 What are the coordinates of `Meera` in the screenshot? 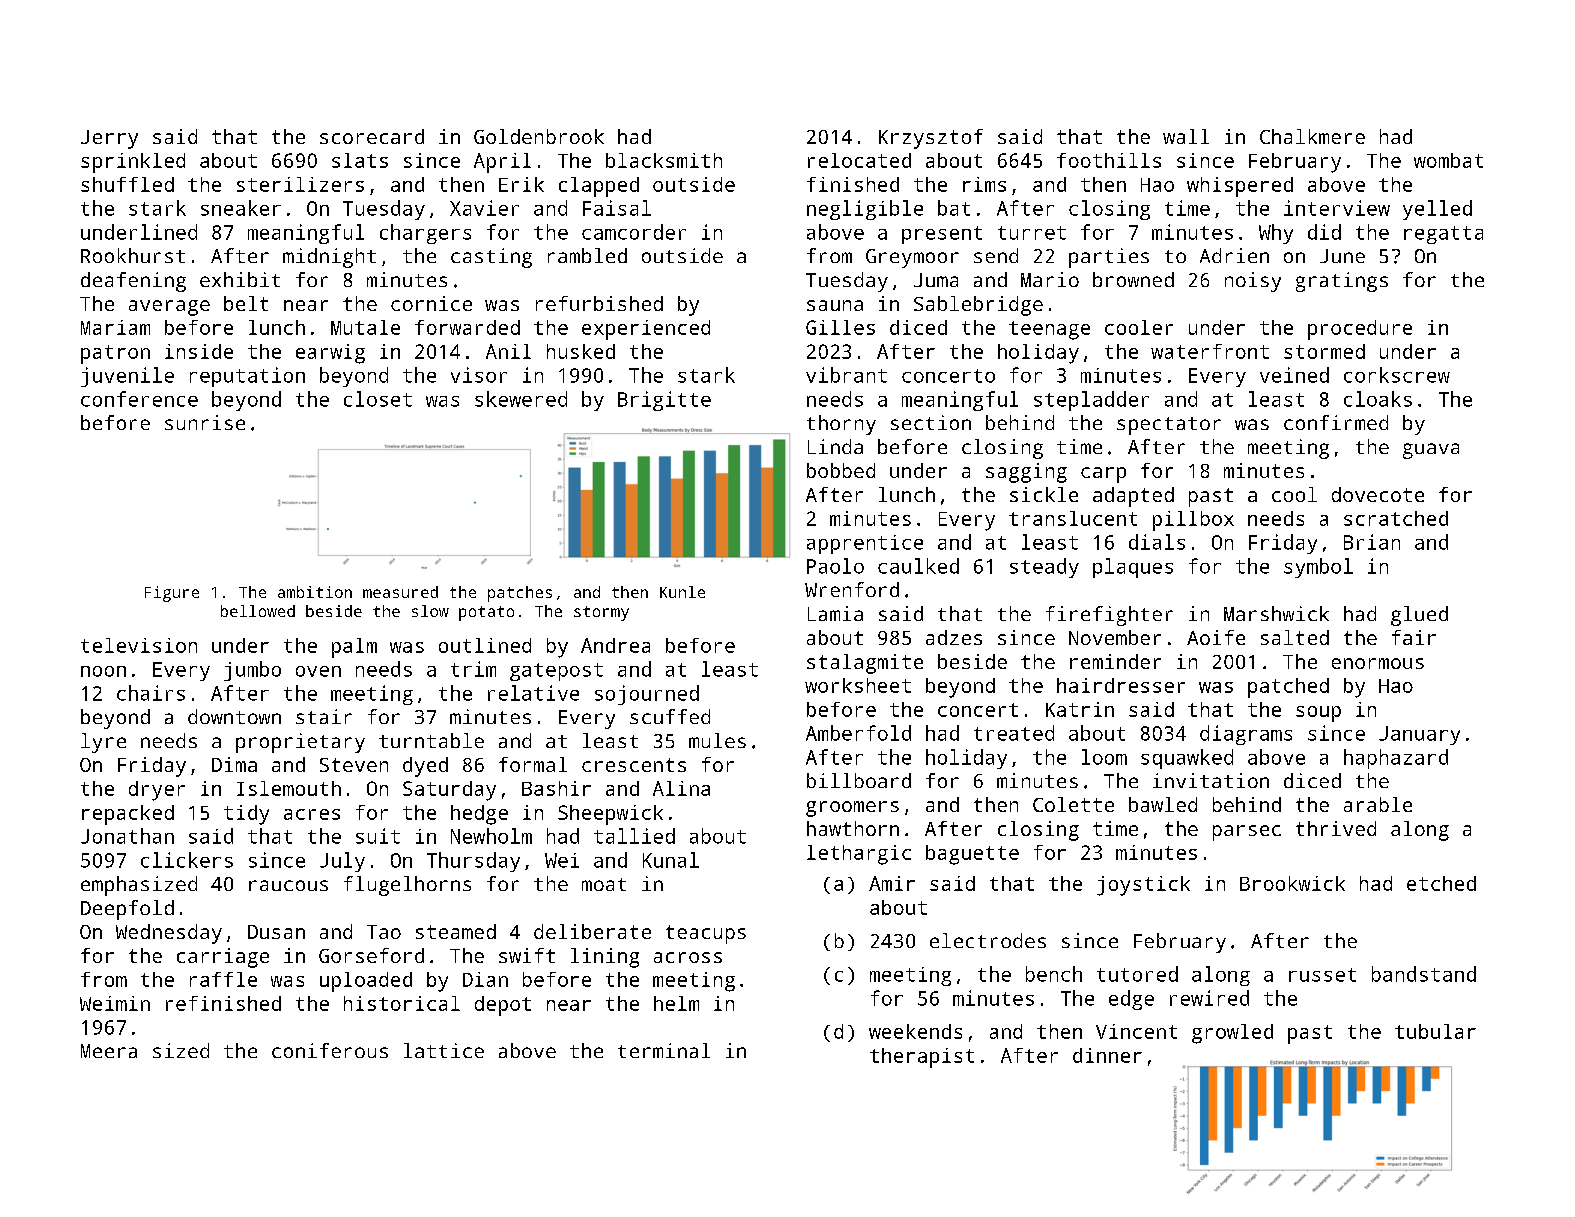 It's located at (109, 1051).
